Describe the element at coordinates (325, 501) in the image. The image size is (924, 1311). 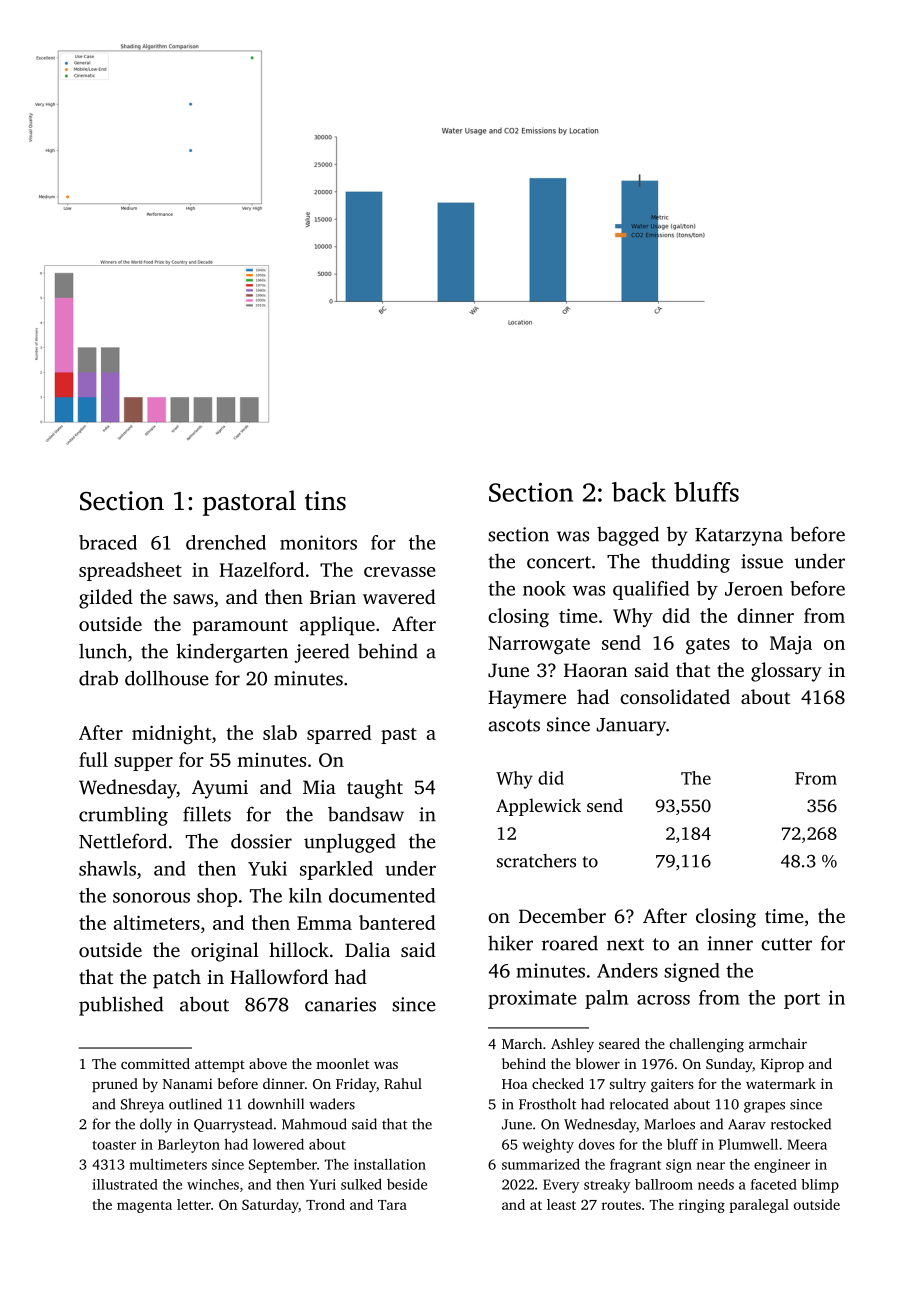
I see `tins` at that location.
